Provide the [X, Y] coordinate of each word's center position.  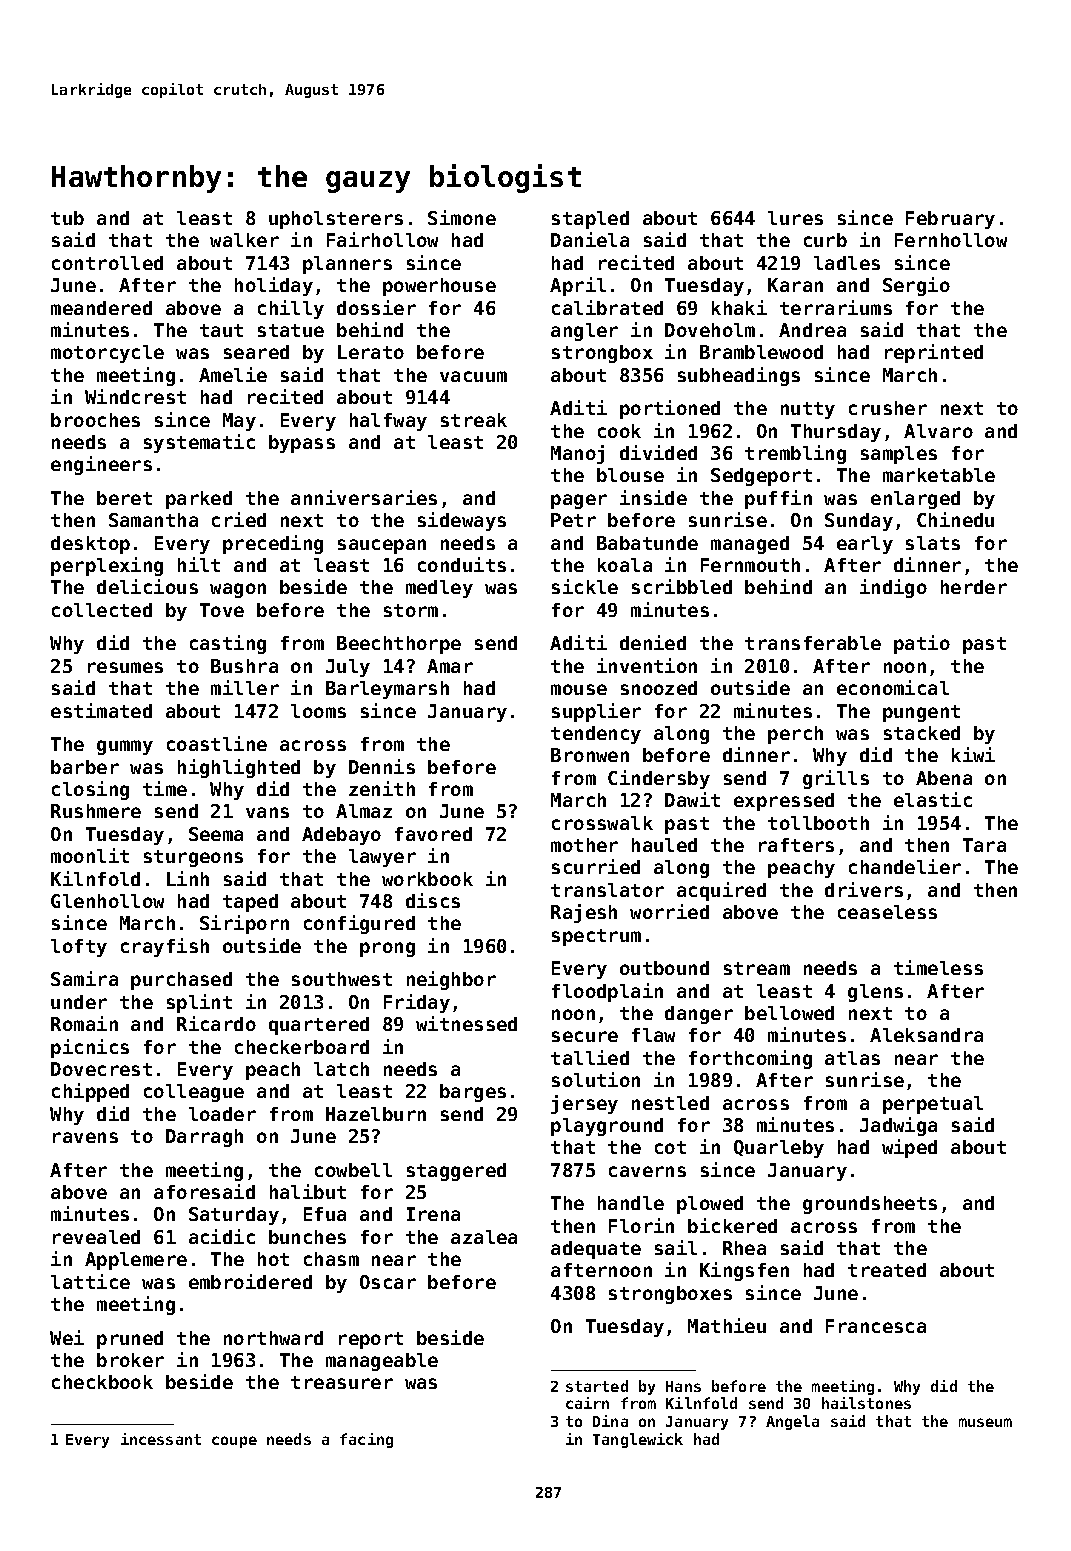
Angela [792, 1422]
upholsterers [336, 220]
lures [795, 218]
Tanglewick [638, 1440]
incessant [161, 1439]
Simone [462, 217]
